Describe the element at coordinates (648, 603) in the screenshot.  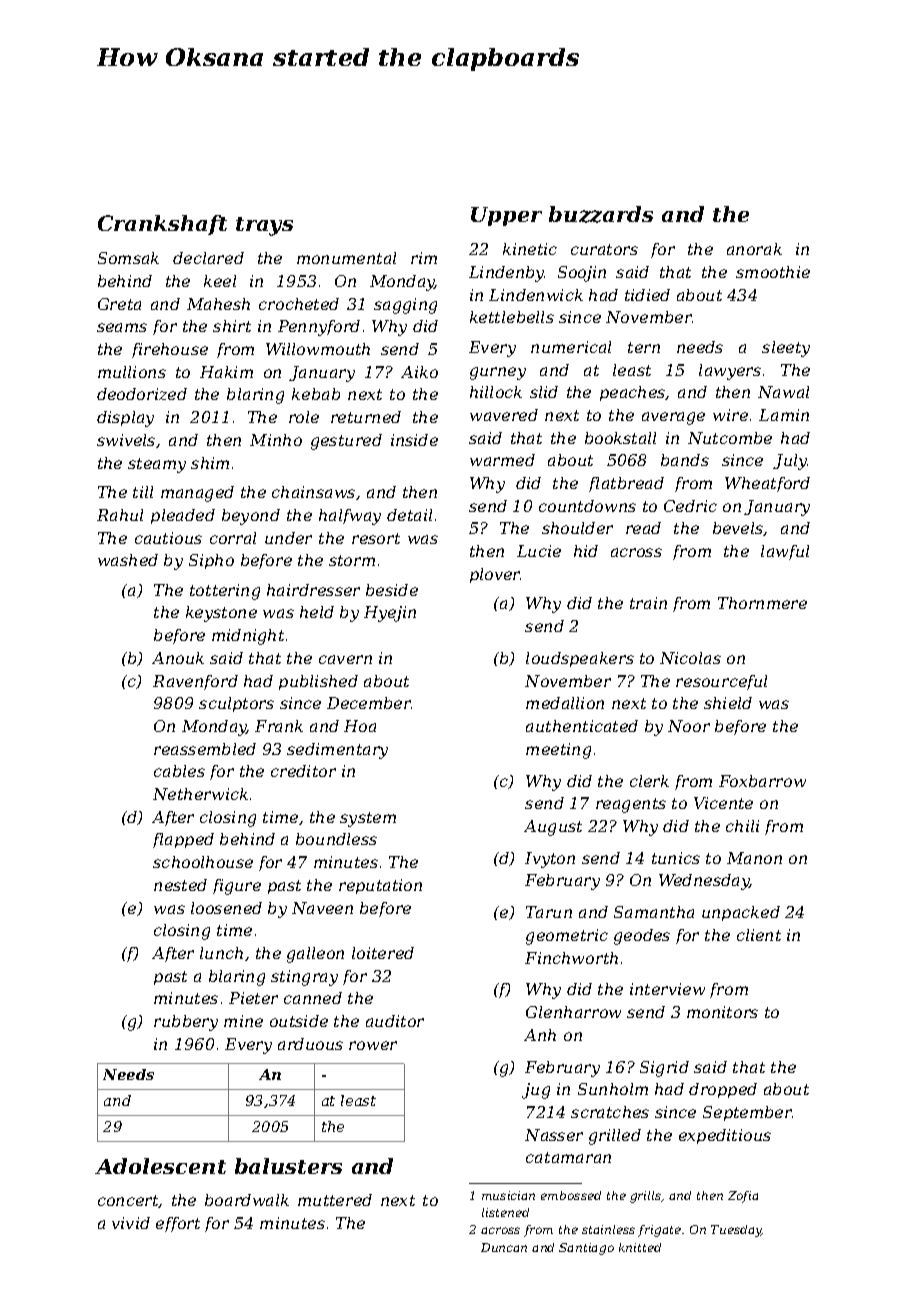
I see `train` at that location.
